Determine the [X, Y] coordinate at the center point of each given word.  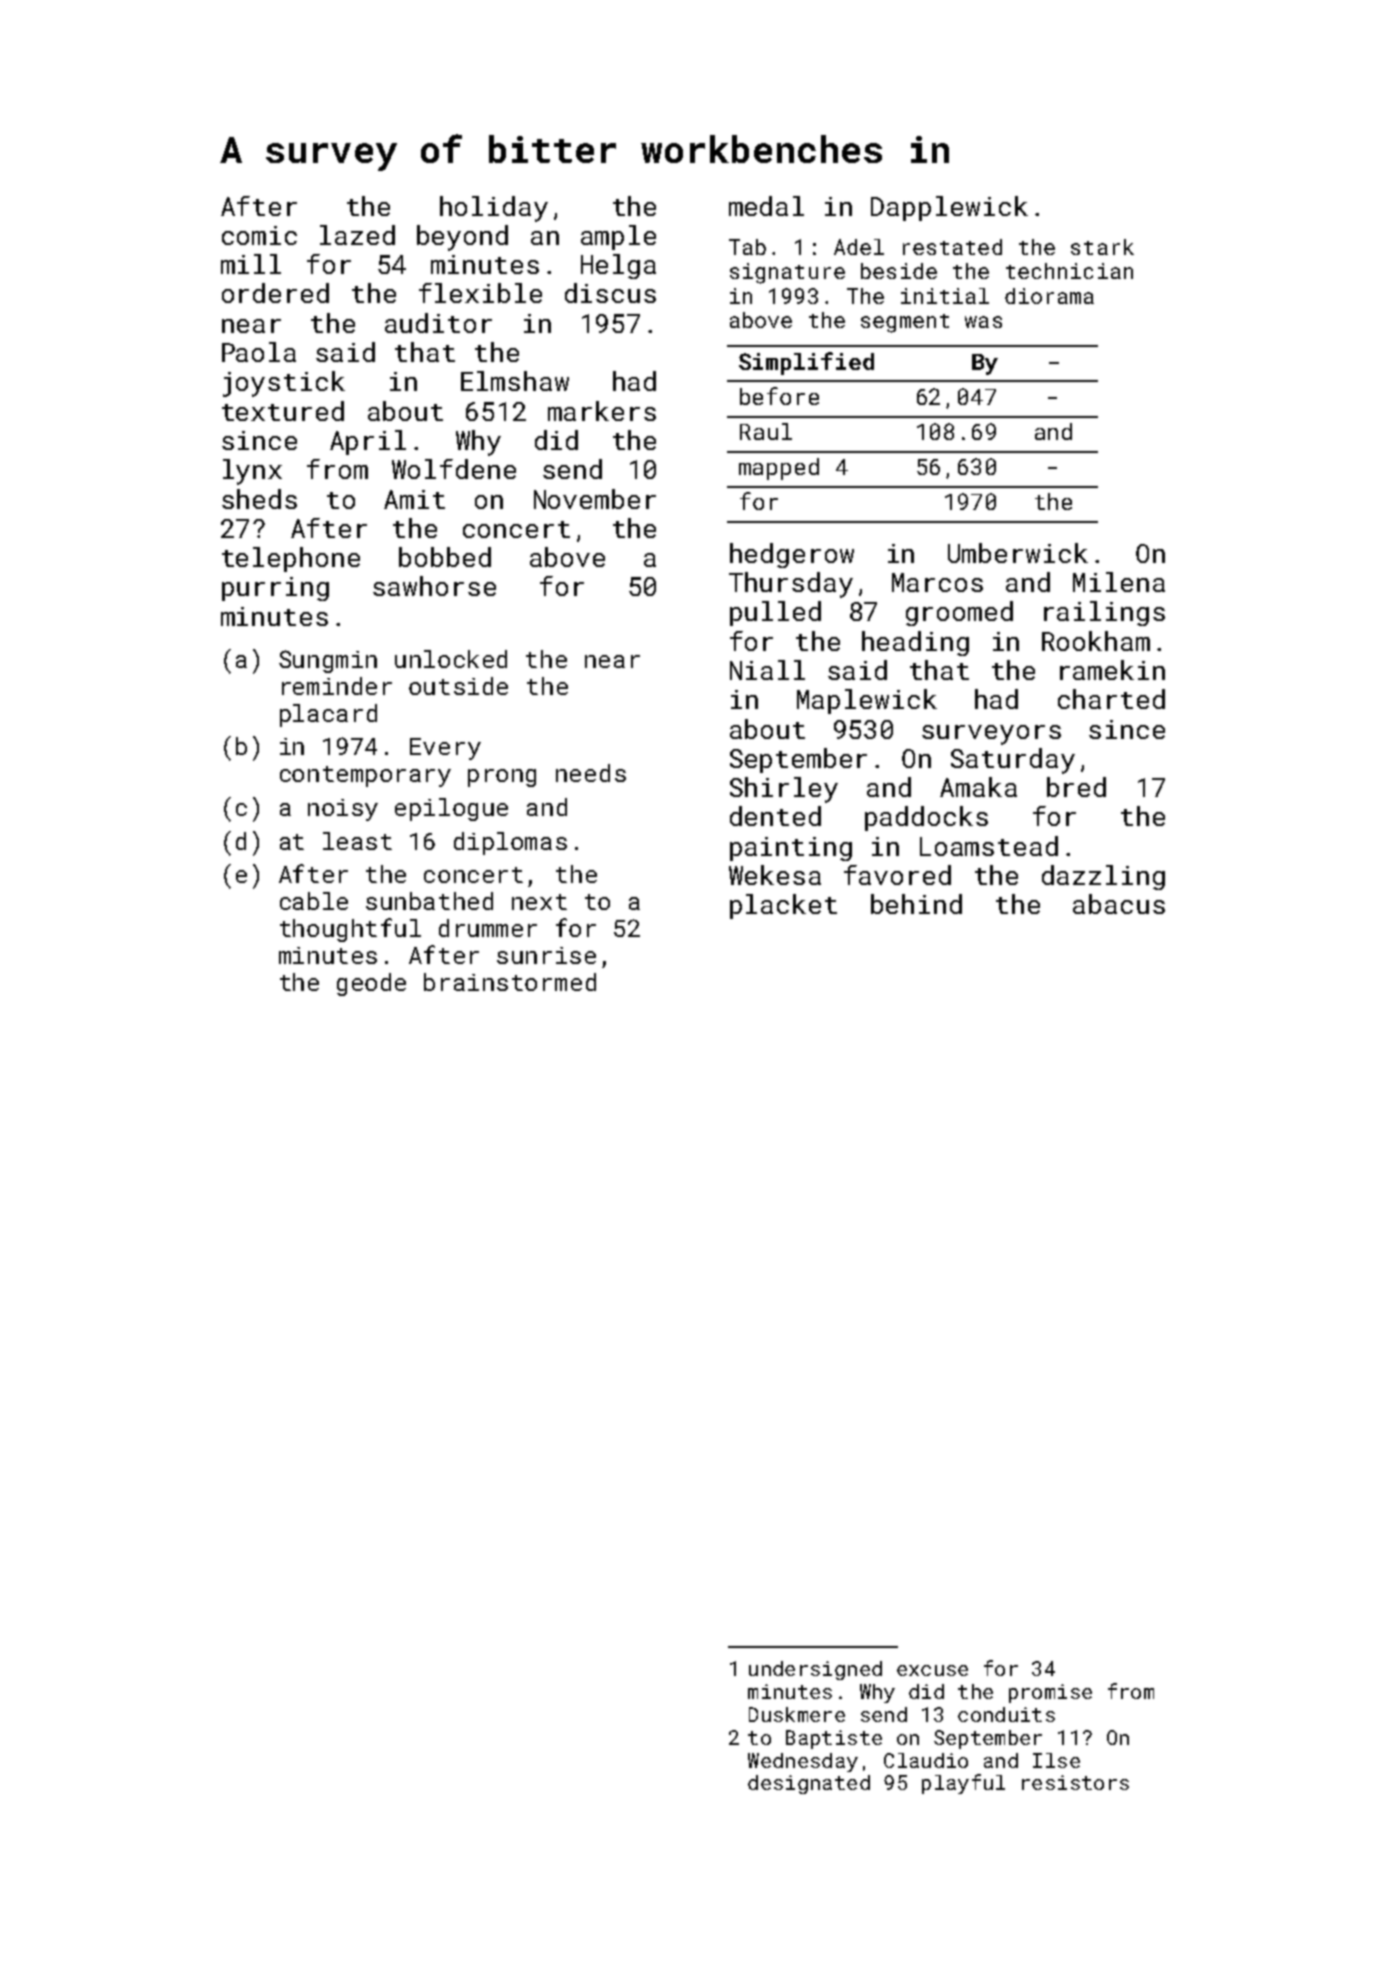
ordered [275, 293]
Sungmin [328, 661]
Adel [859, 247]
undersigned [815, 1670]
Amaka [978, 787]
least [357, 841]
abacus [1119, 904]
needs [591, 773]
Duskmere [797, 1714]
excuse [932, 1670]
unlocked [451, 659]
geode [371, 984]
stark [1102, 247]
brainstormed [510, 982]
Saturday [1013, 761]
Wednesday [803, 1762]
